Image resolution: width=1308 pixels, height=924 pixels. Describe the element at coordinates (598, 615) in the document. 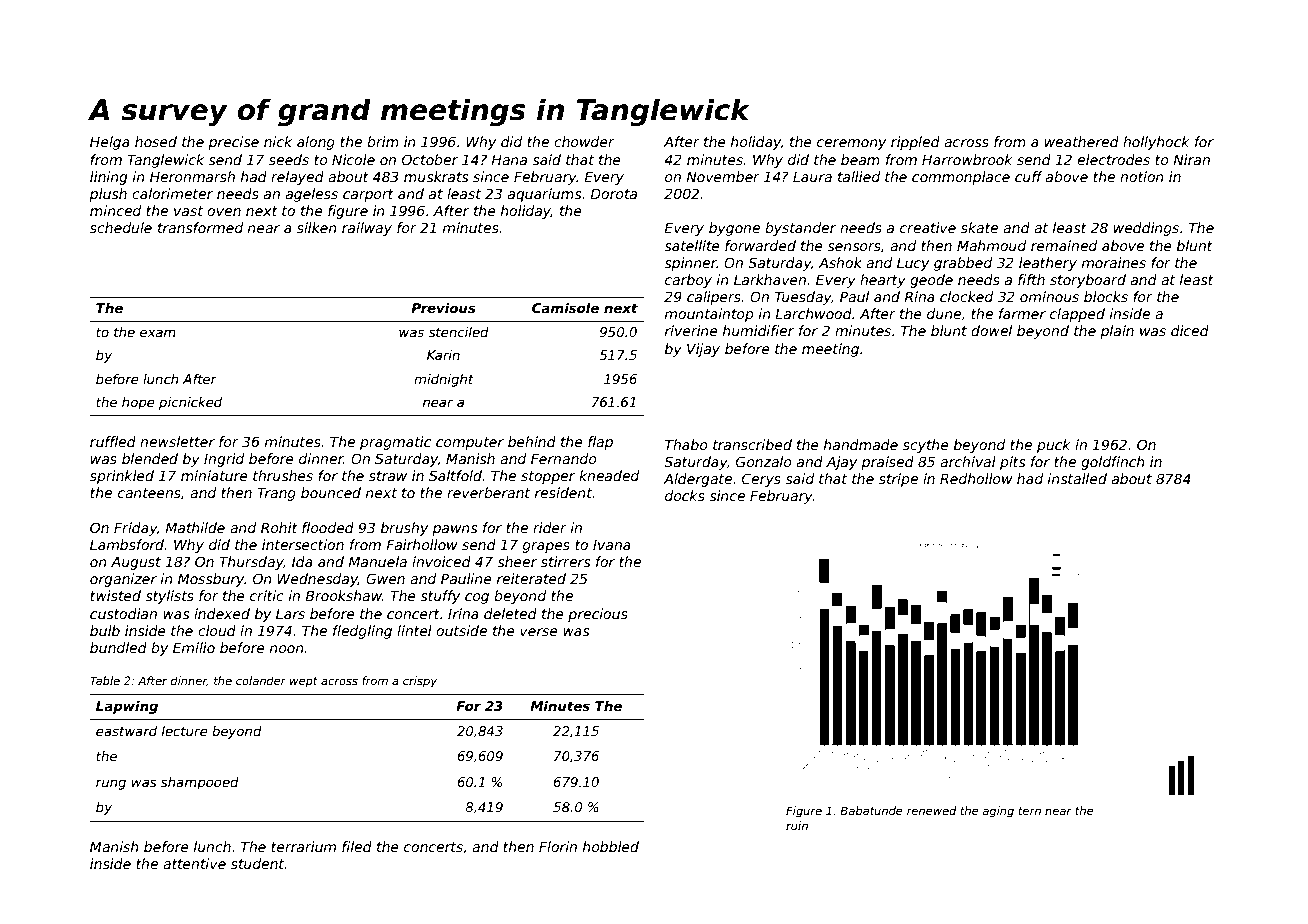

I see `precious` at that location.
